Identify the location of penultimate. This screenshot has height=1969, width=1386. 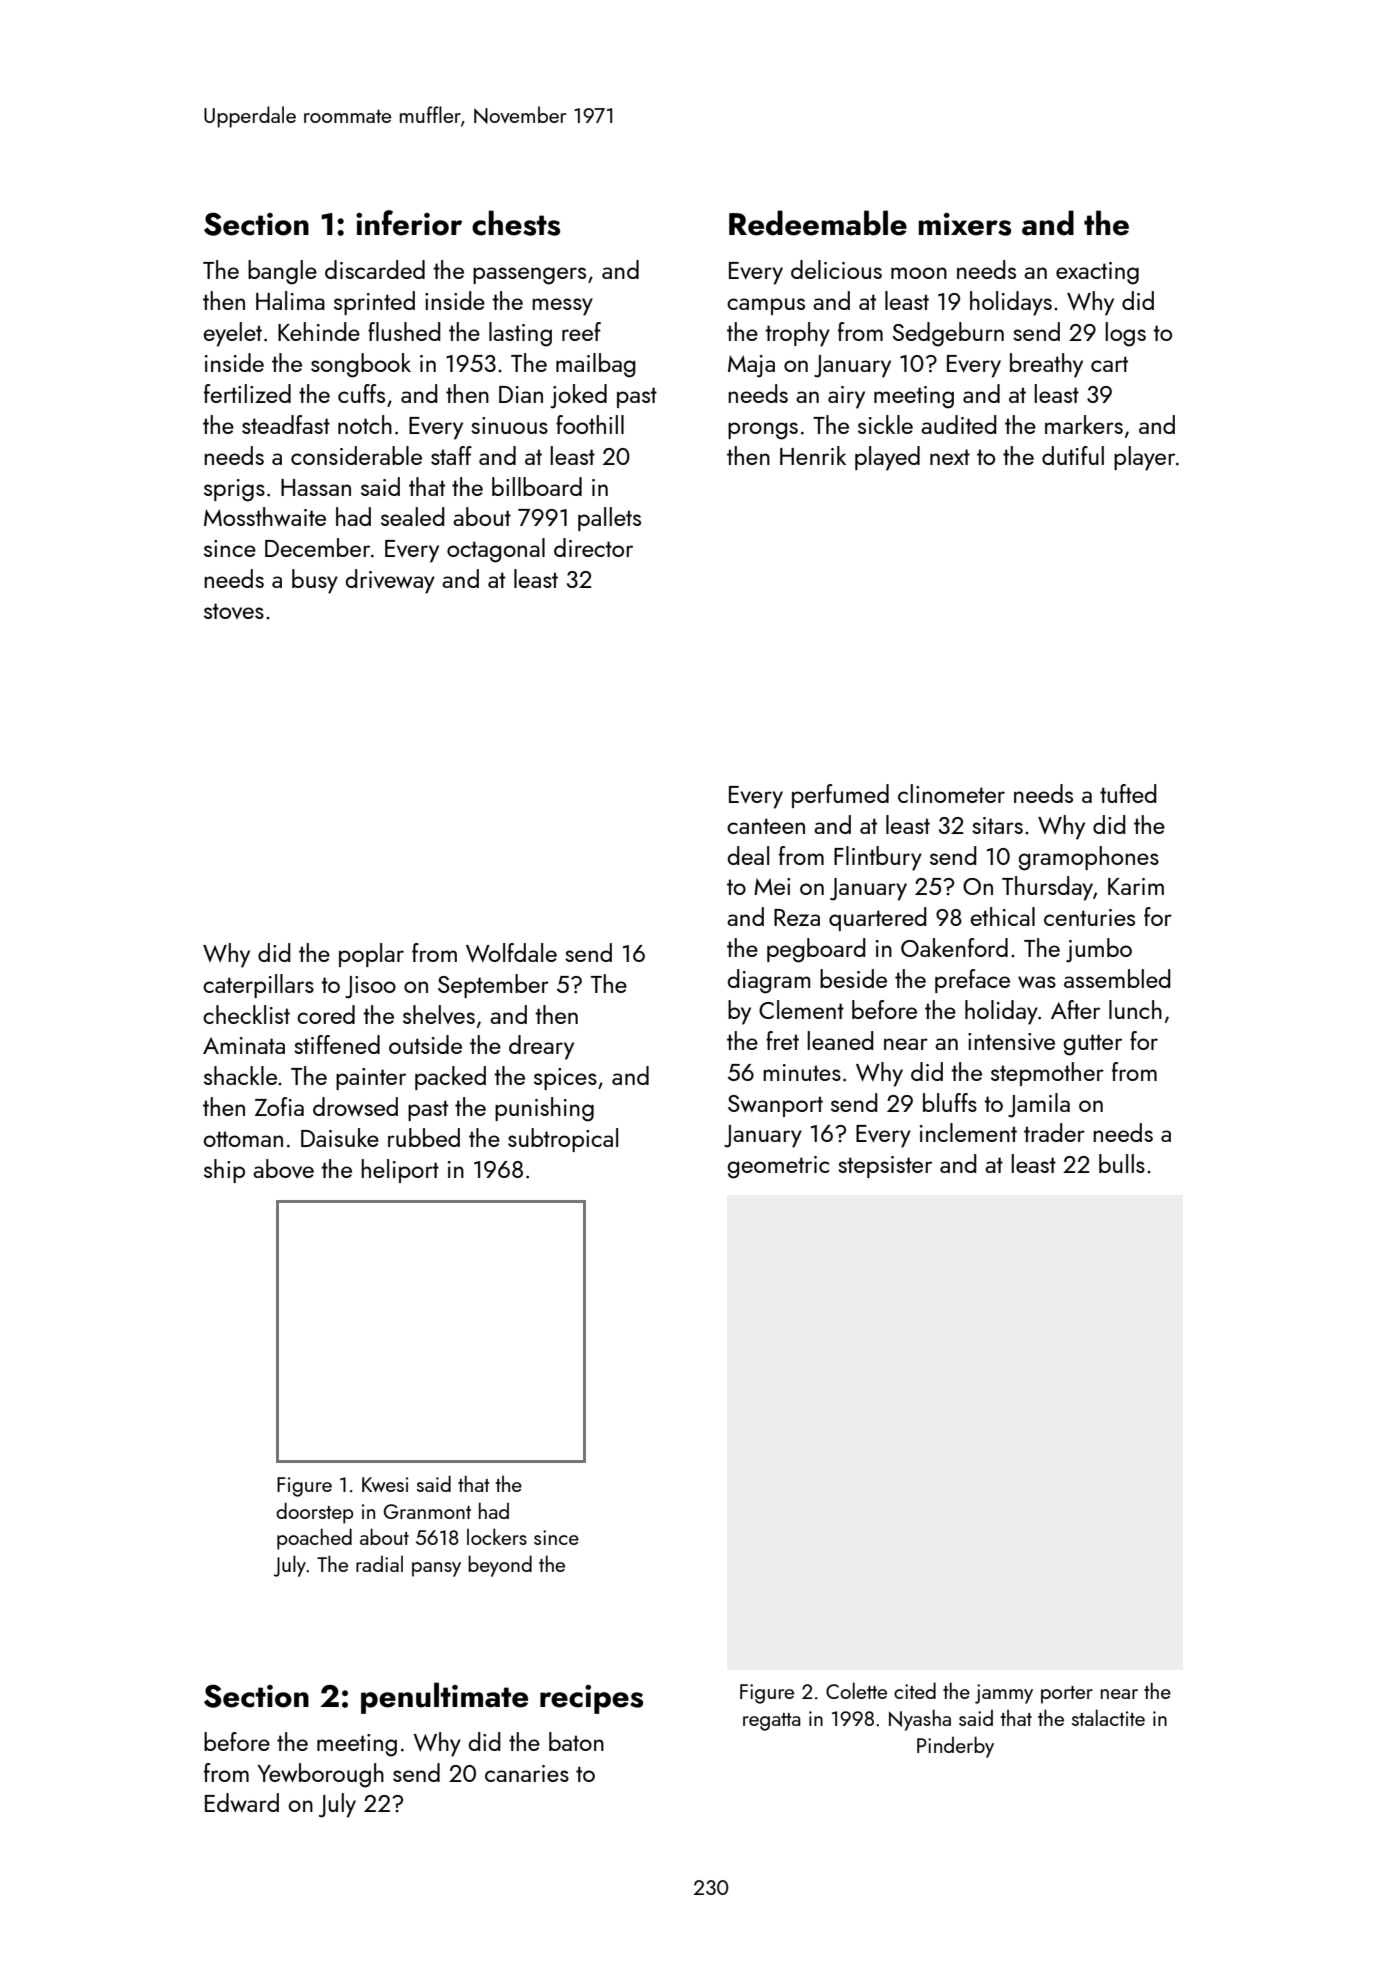
(444, 1698).
